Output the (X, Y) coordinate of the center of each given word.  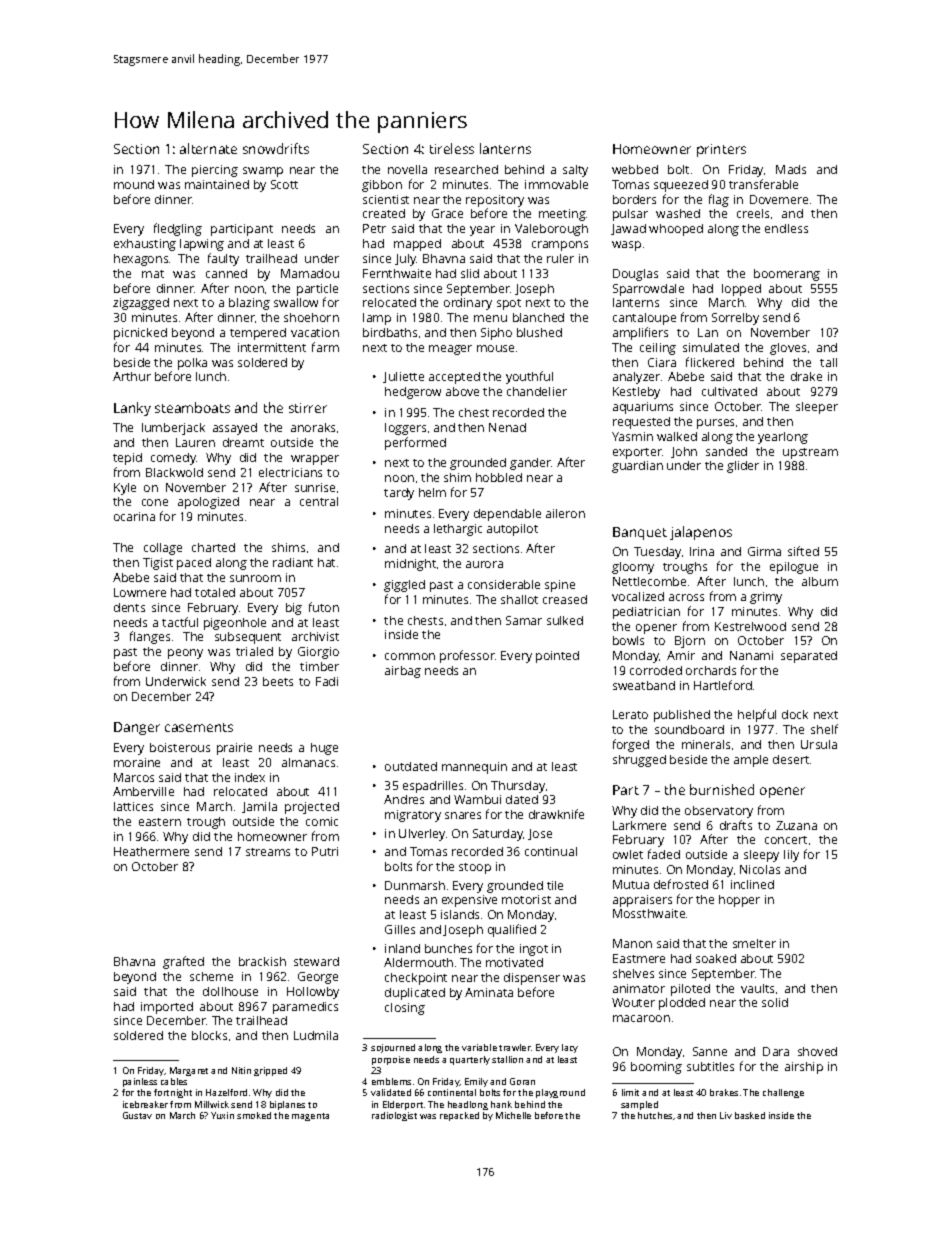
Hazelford (226, 1092)
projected (312, 808)
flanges (150, 637)
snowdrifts (276, 148)
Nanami (751, 655)
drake (806, 376)
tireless (452, 148)
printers (721, 150)
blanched (538, 317)
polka (192, 364)
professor (467, 656)
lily (791, 856)
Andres (404, 799)
